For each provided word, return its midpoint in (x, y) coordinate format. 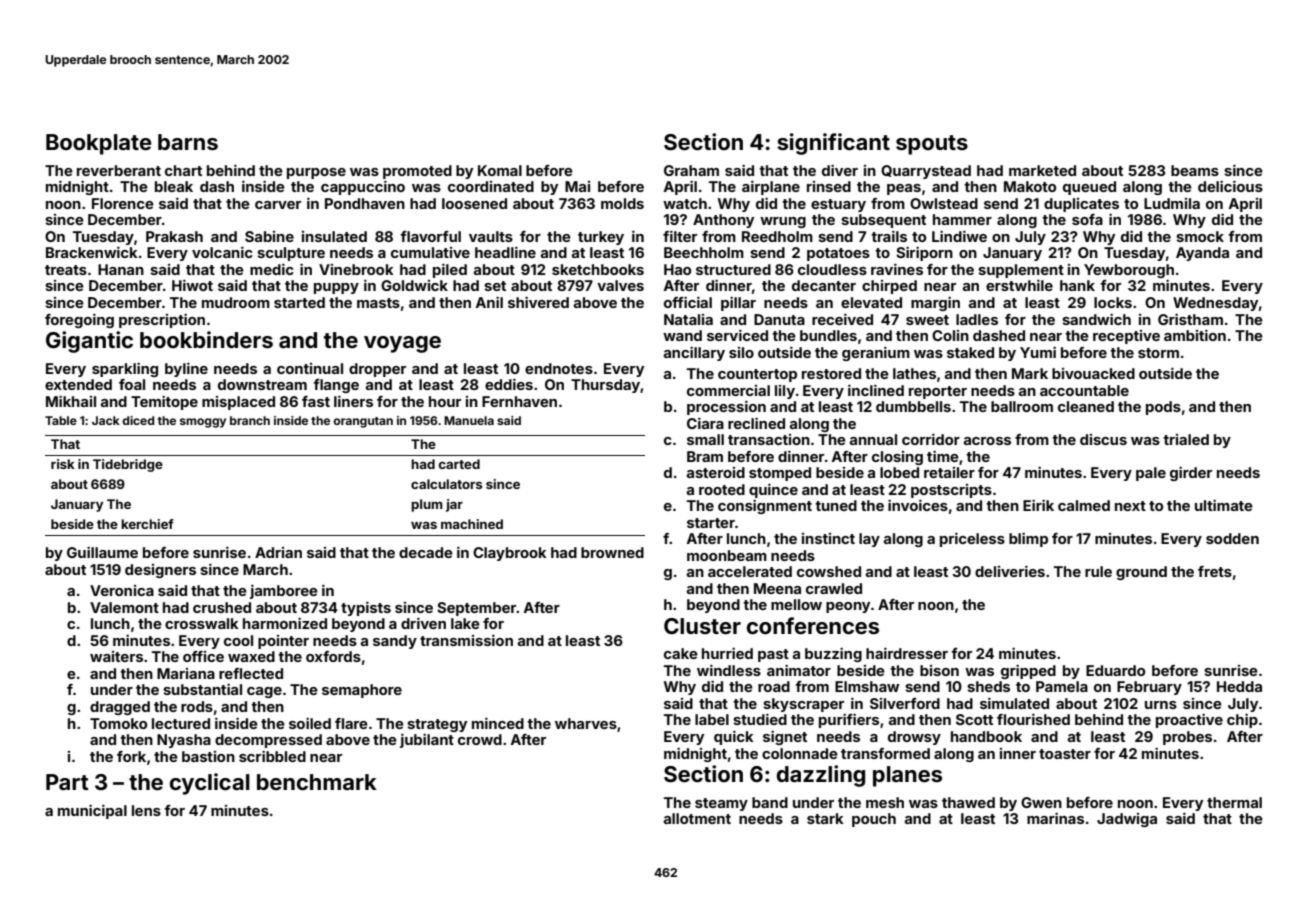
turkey (601, 238)
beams (1195, 170)
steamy (721, 804)
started (299, 302)
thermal (1234, 802)
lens (146, 810)
